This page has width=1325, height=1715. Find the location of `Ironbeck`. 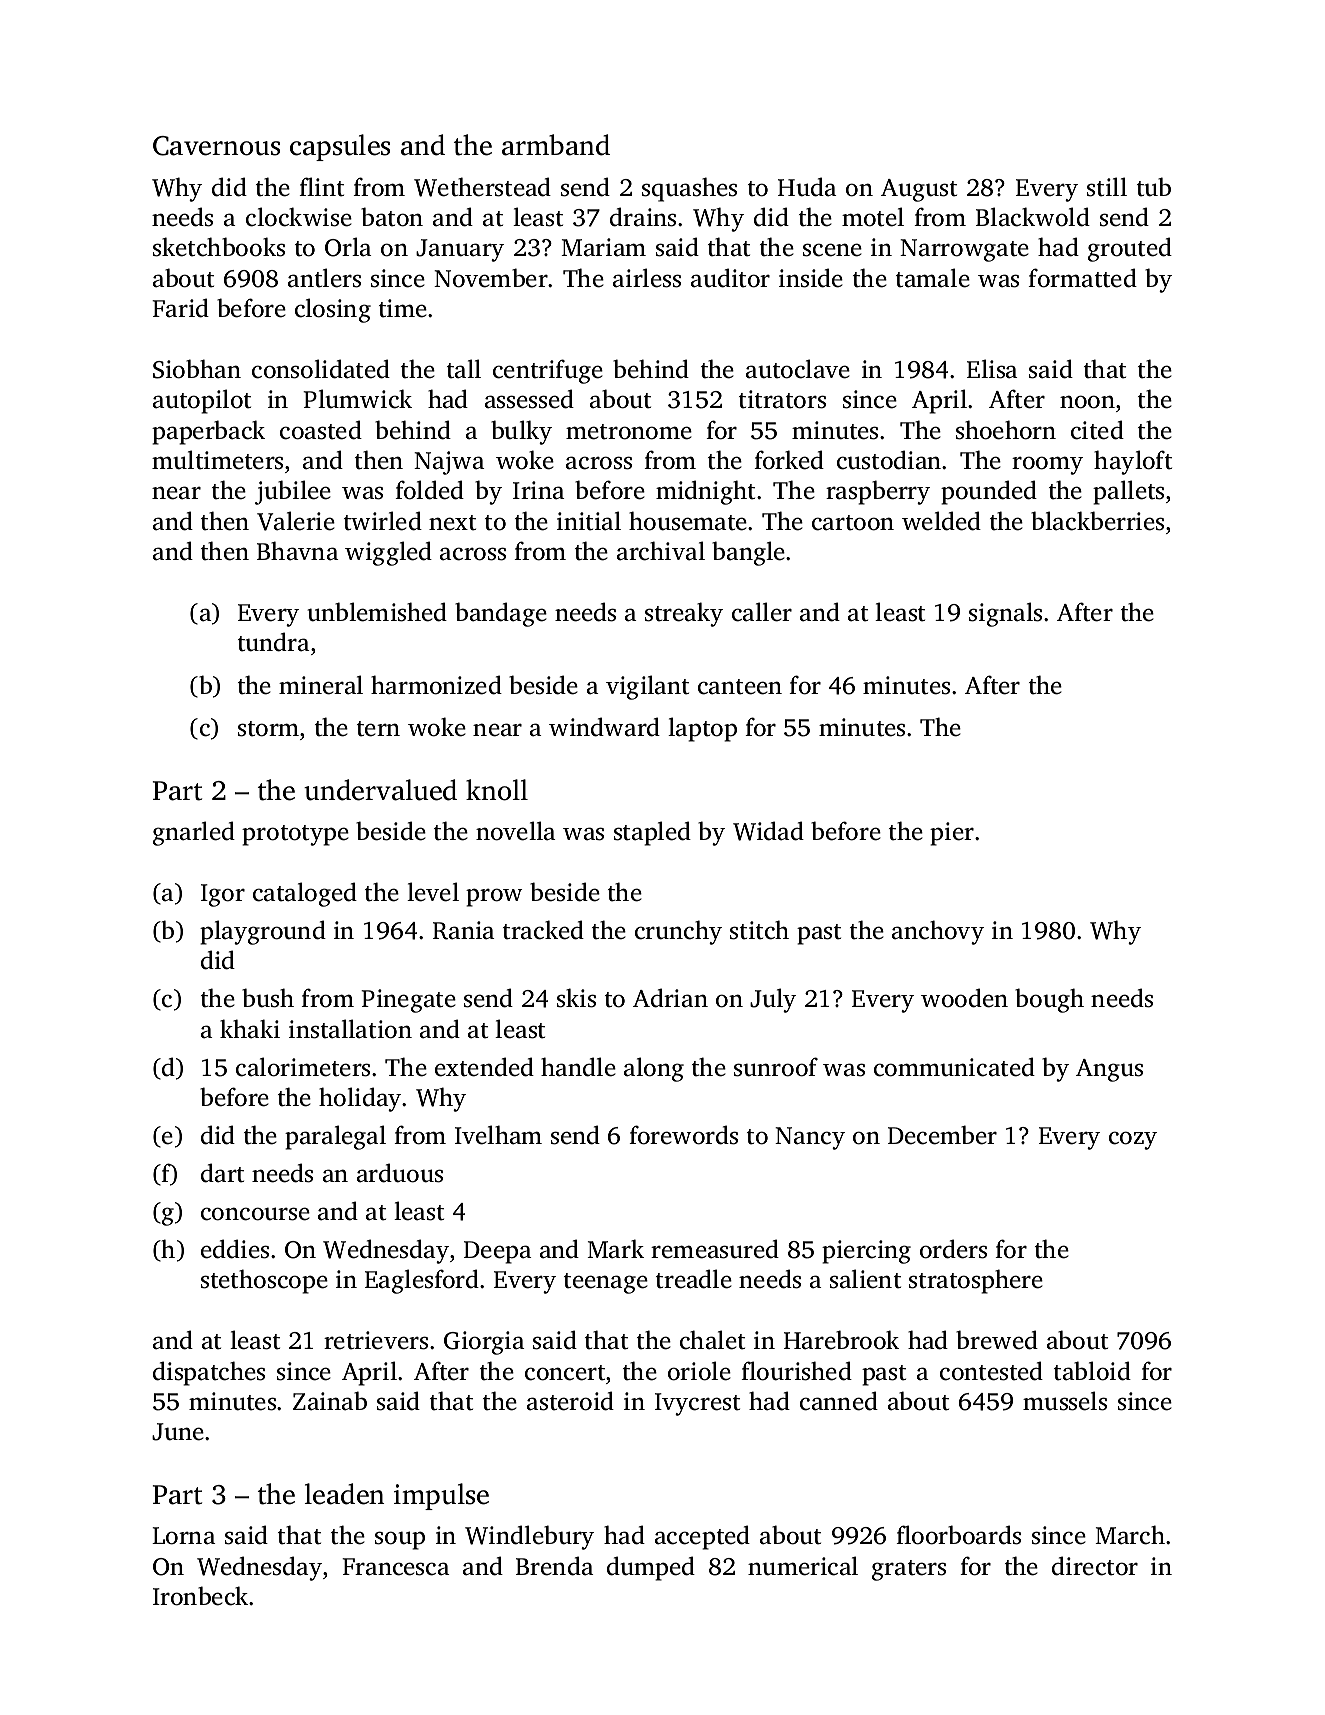

Ironbeck is located at coordinates (201, 1596).
